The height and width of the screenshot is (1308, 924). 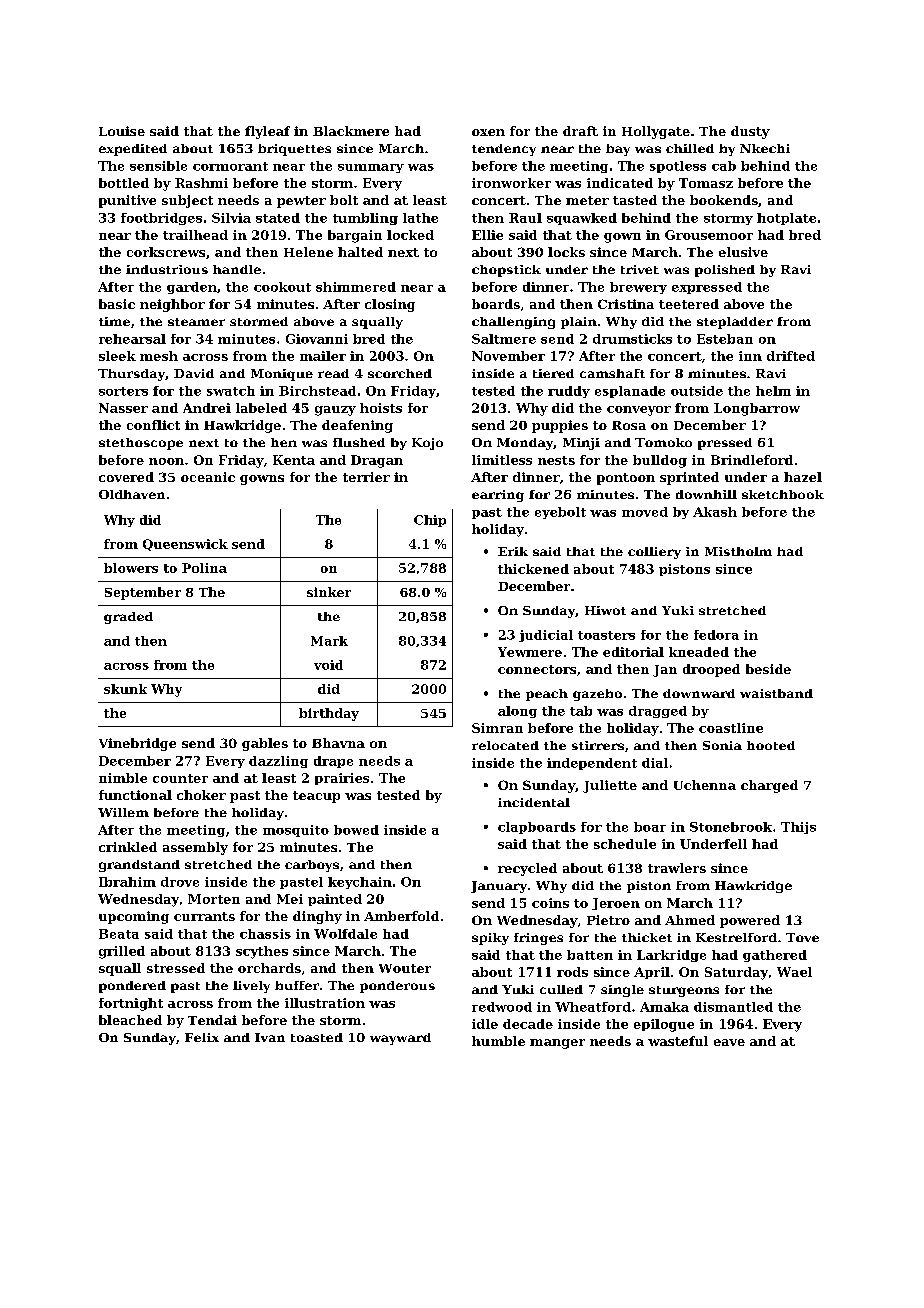 I want to click on Simran, so click(x=497, y=728).
